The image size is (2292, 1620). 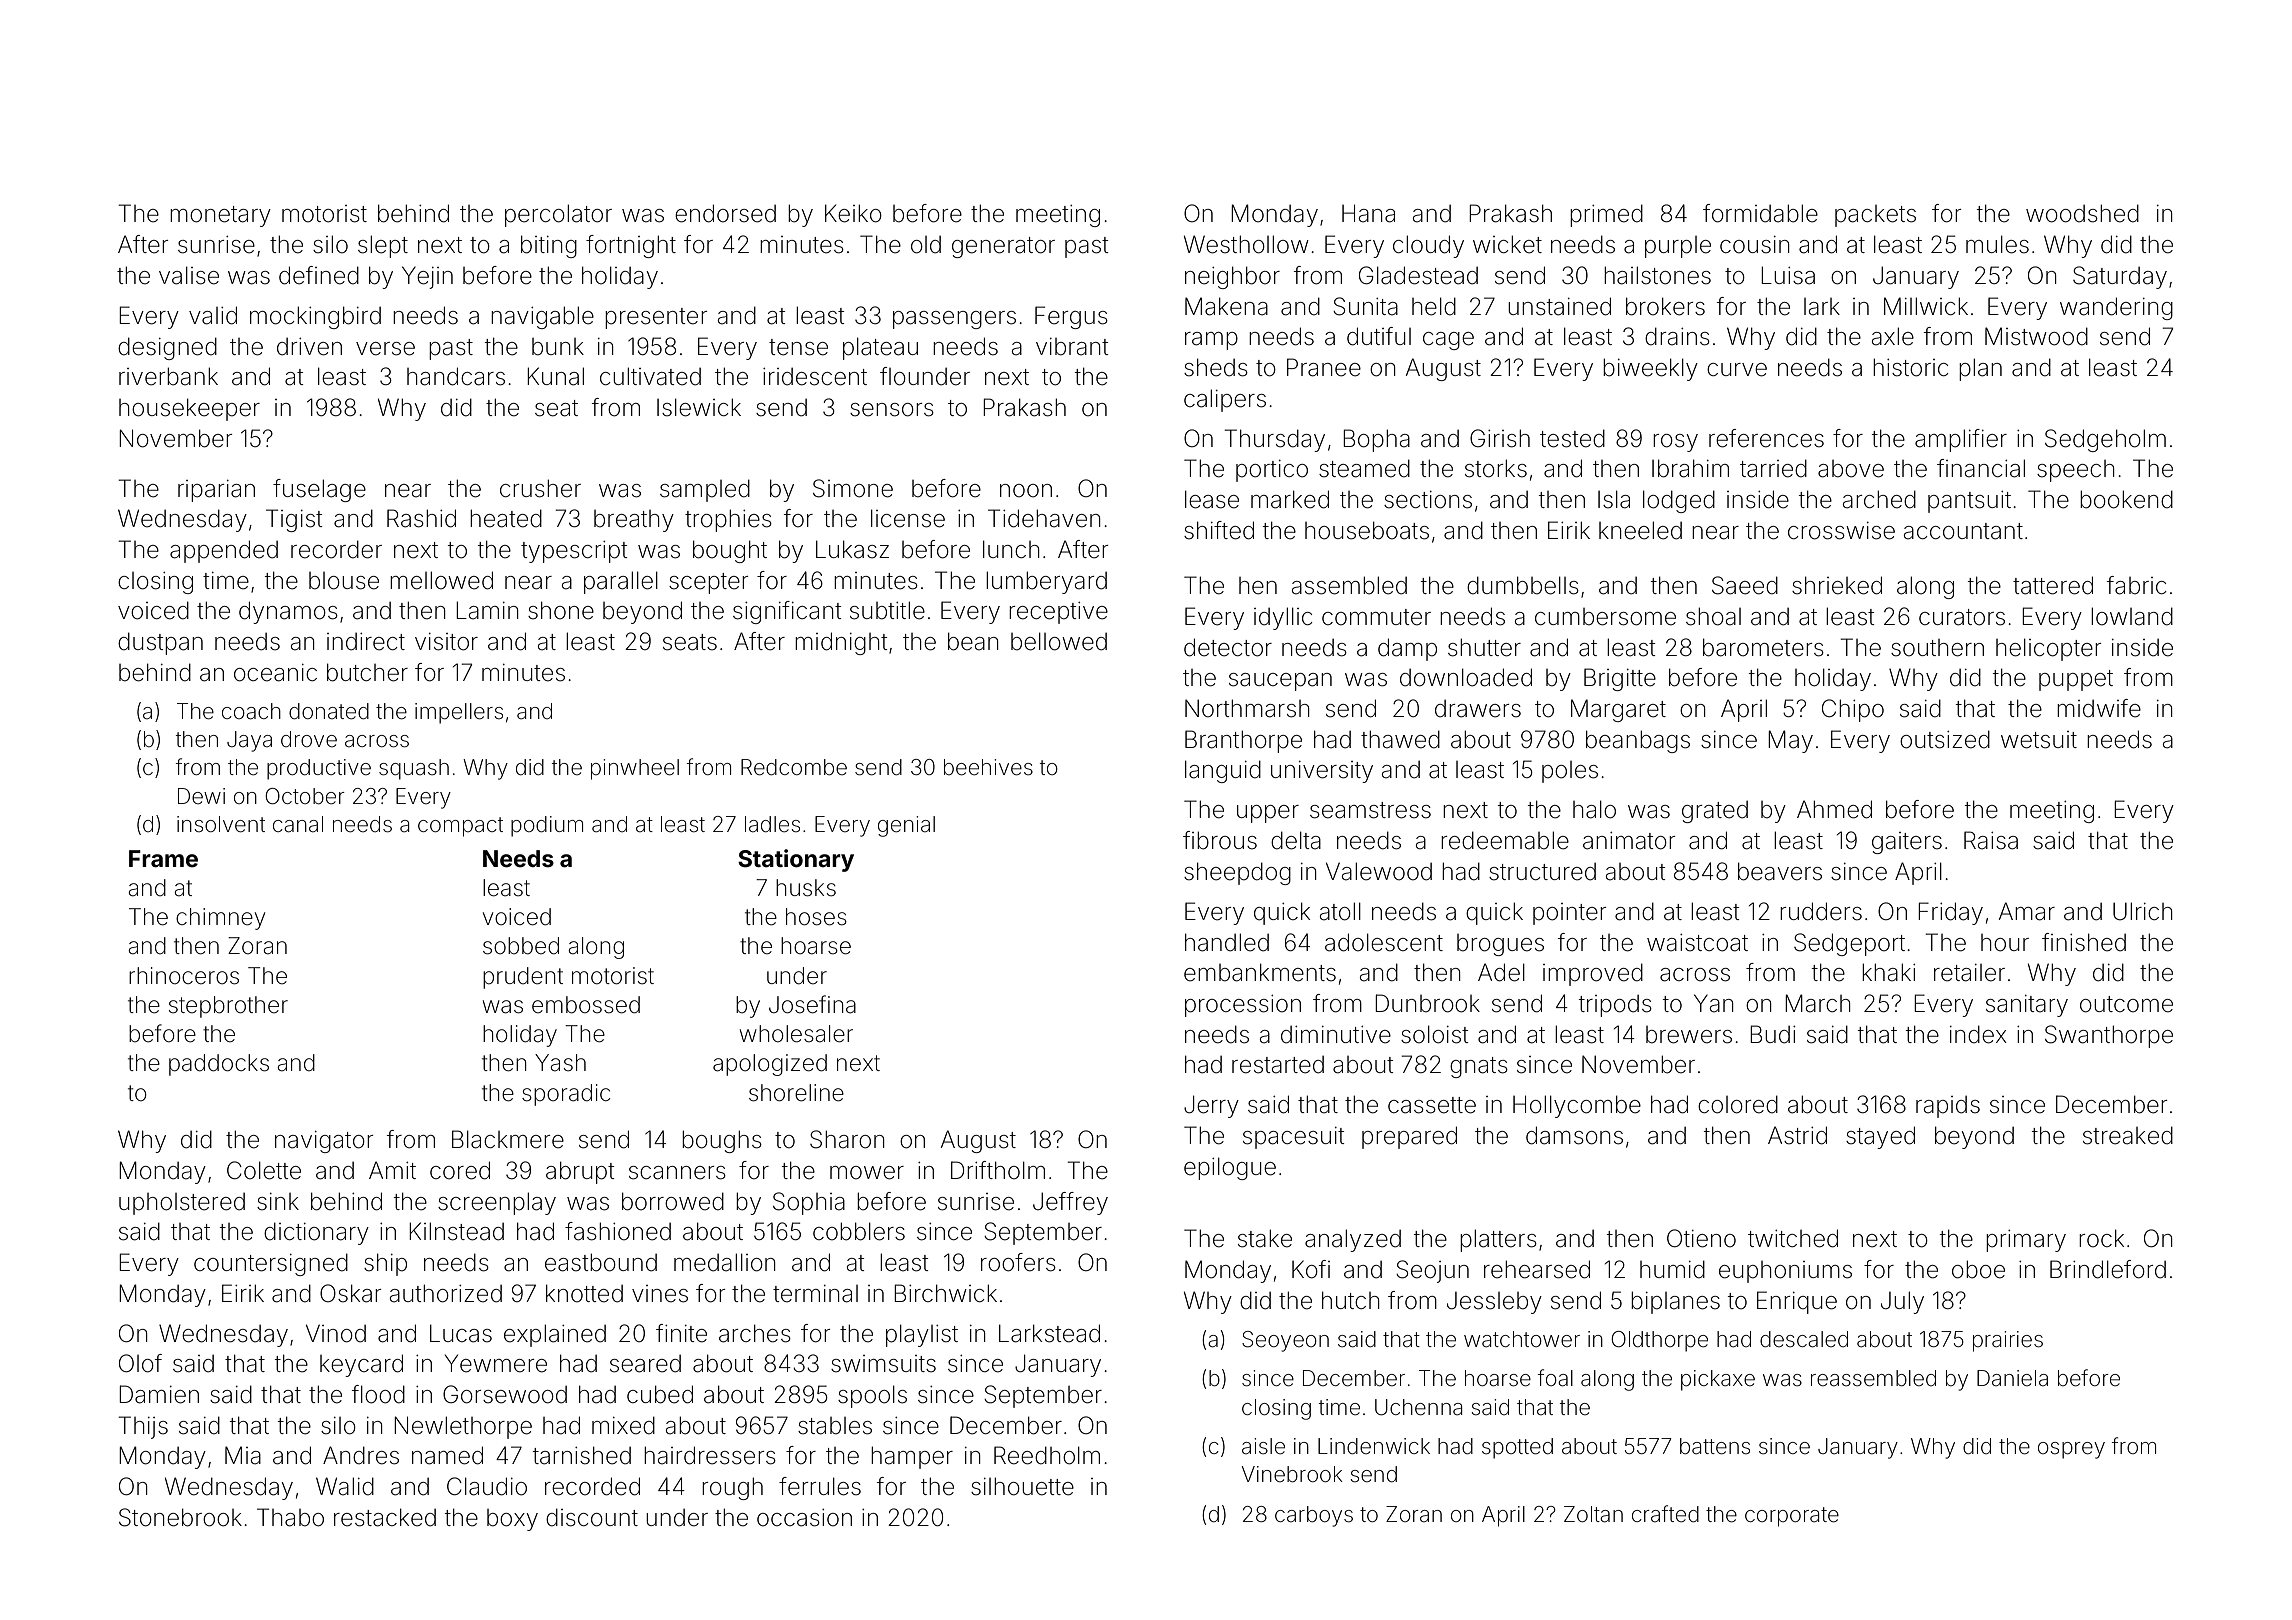 What do you see at coordinates (220, 216) in the image?
I see `monetary` at bounding box center [220, 216].
